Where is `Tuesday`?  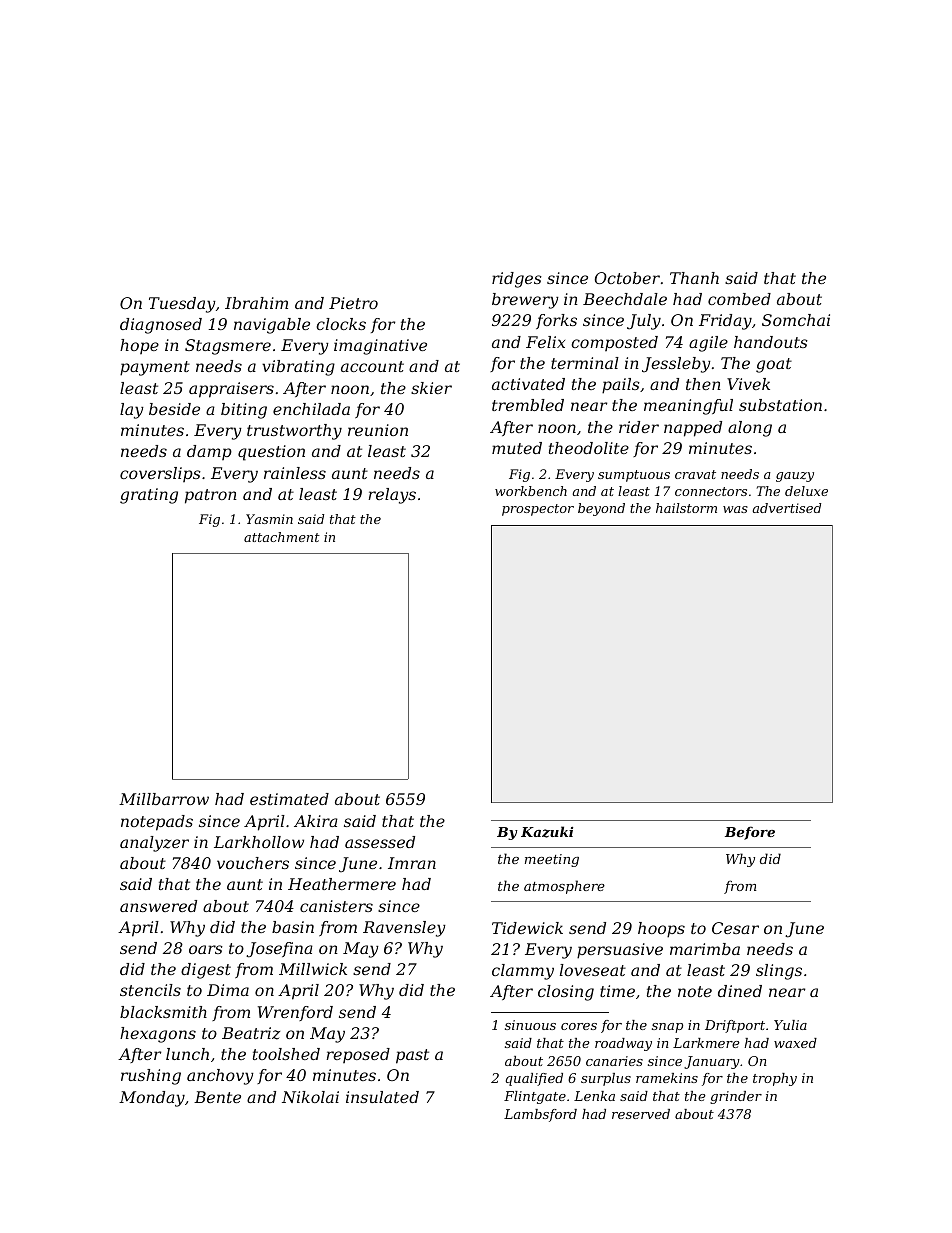
Tuesday is located at coordinates (182, 305).
